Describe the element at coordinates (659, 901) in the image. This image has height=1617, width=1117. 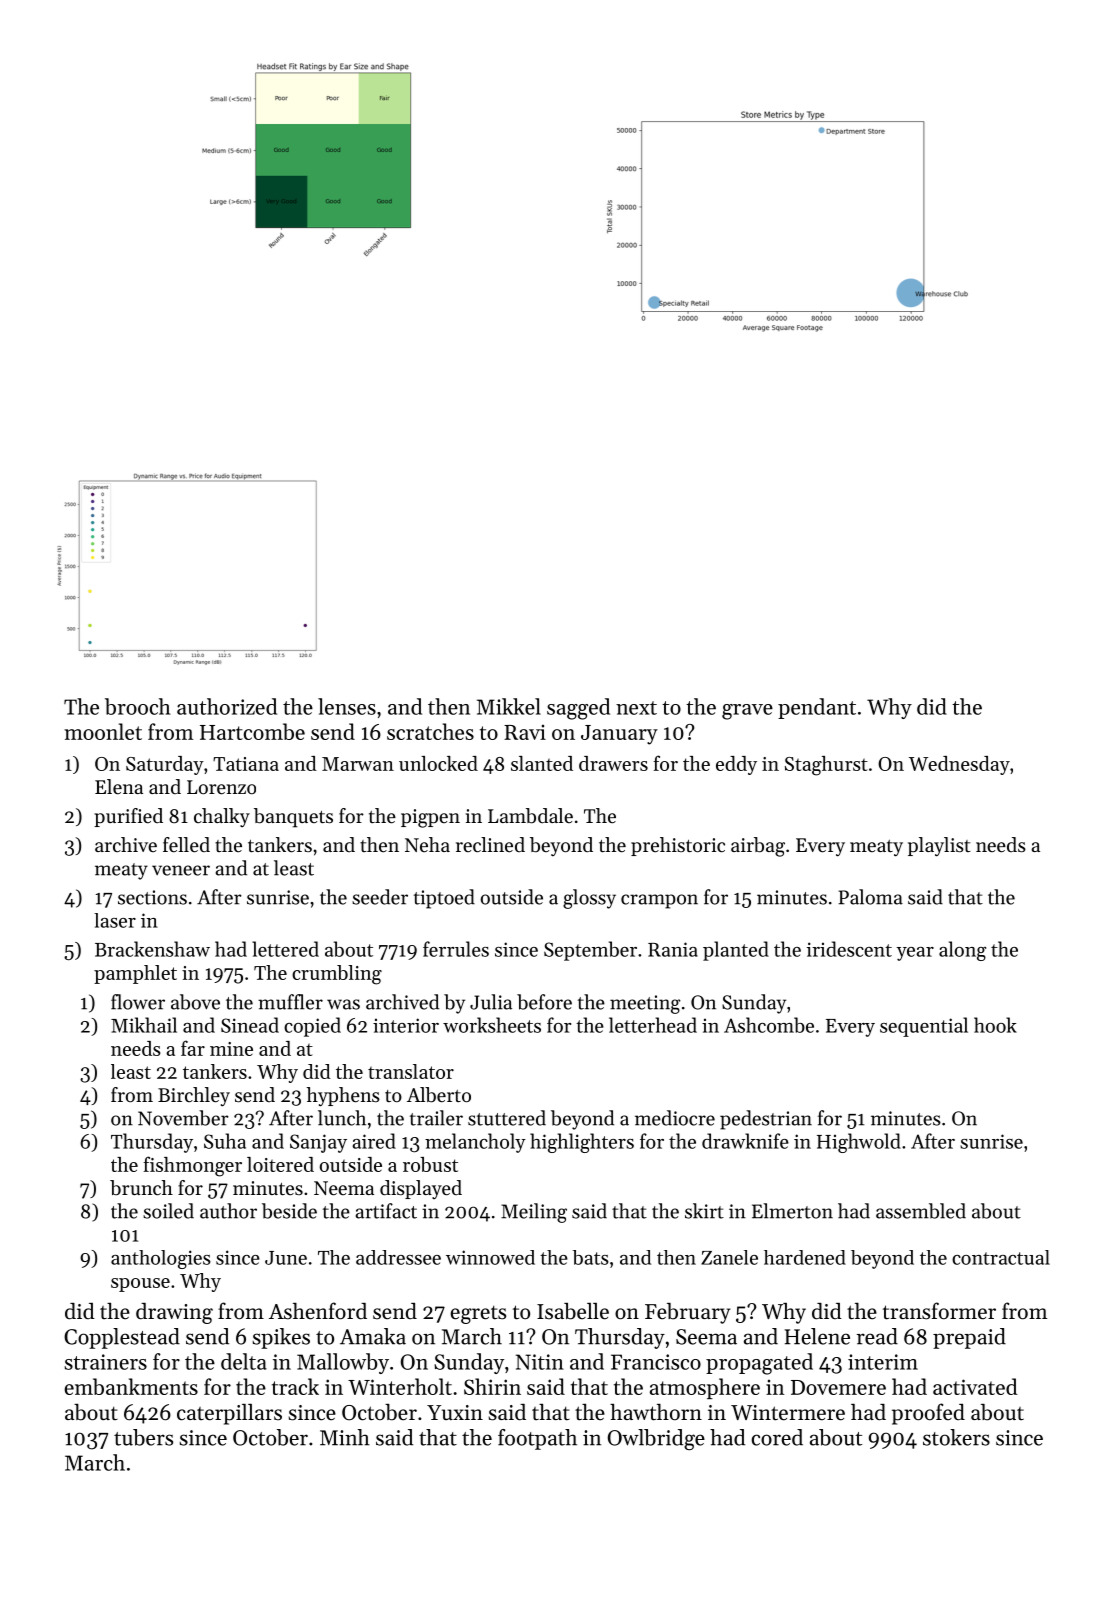
I see `crampon` at that location.
